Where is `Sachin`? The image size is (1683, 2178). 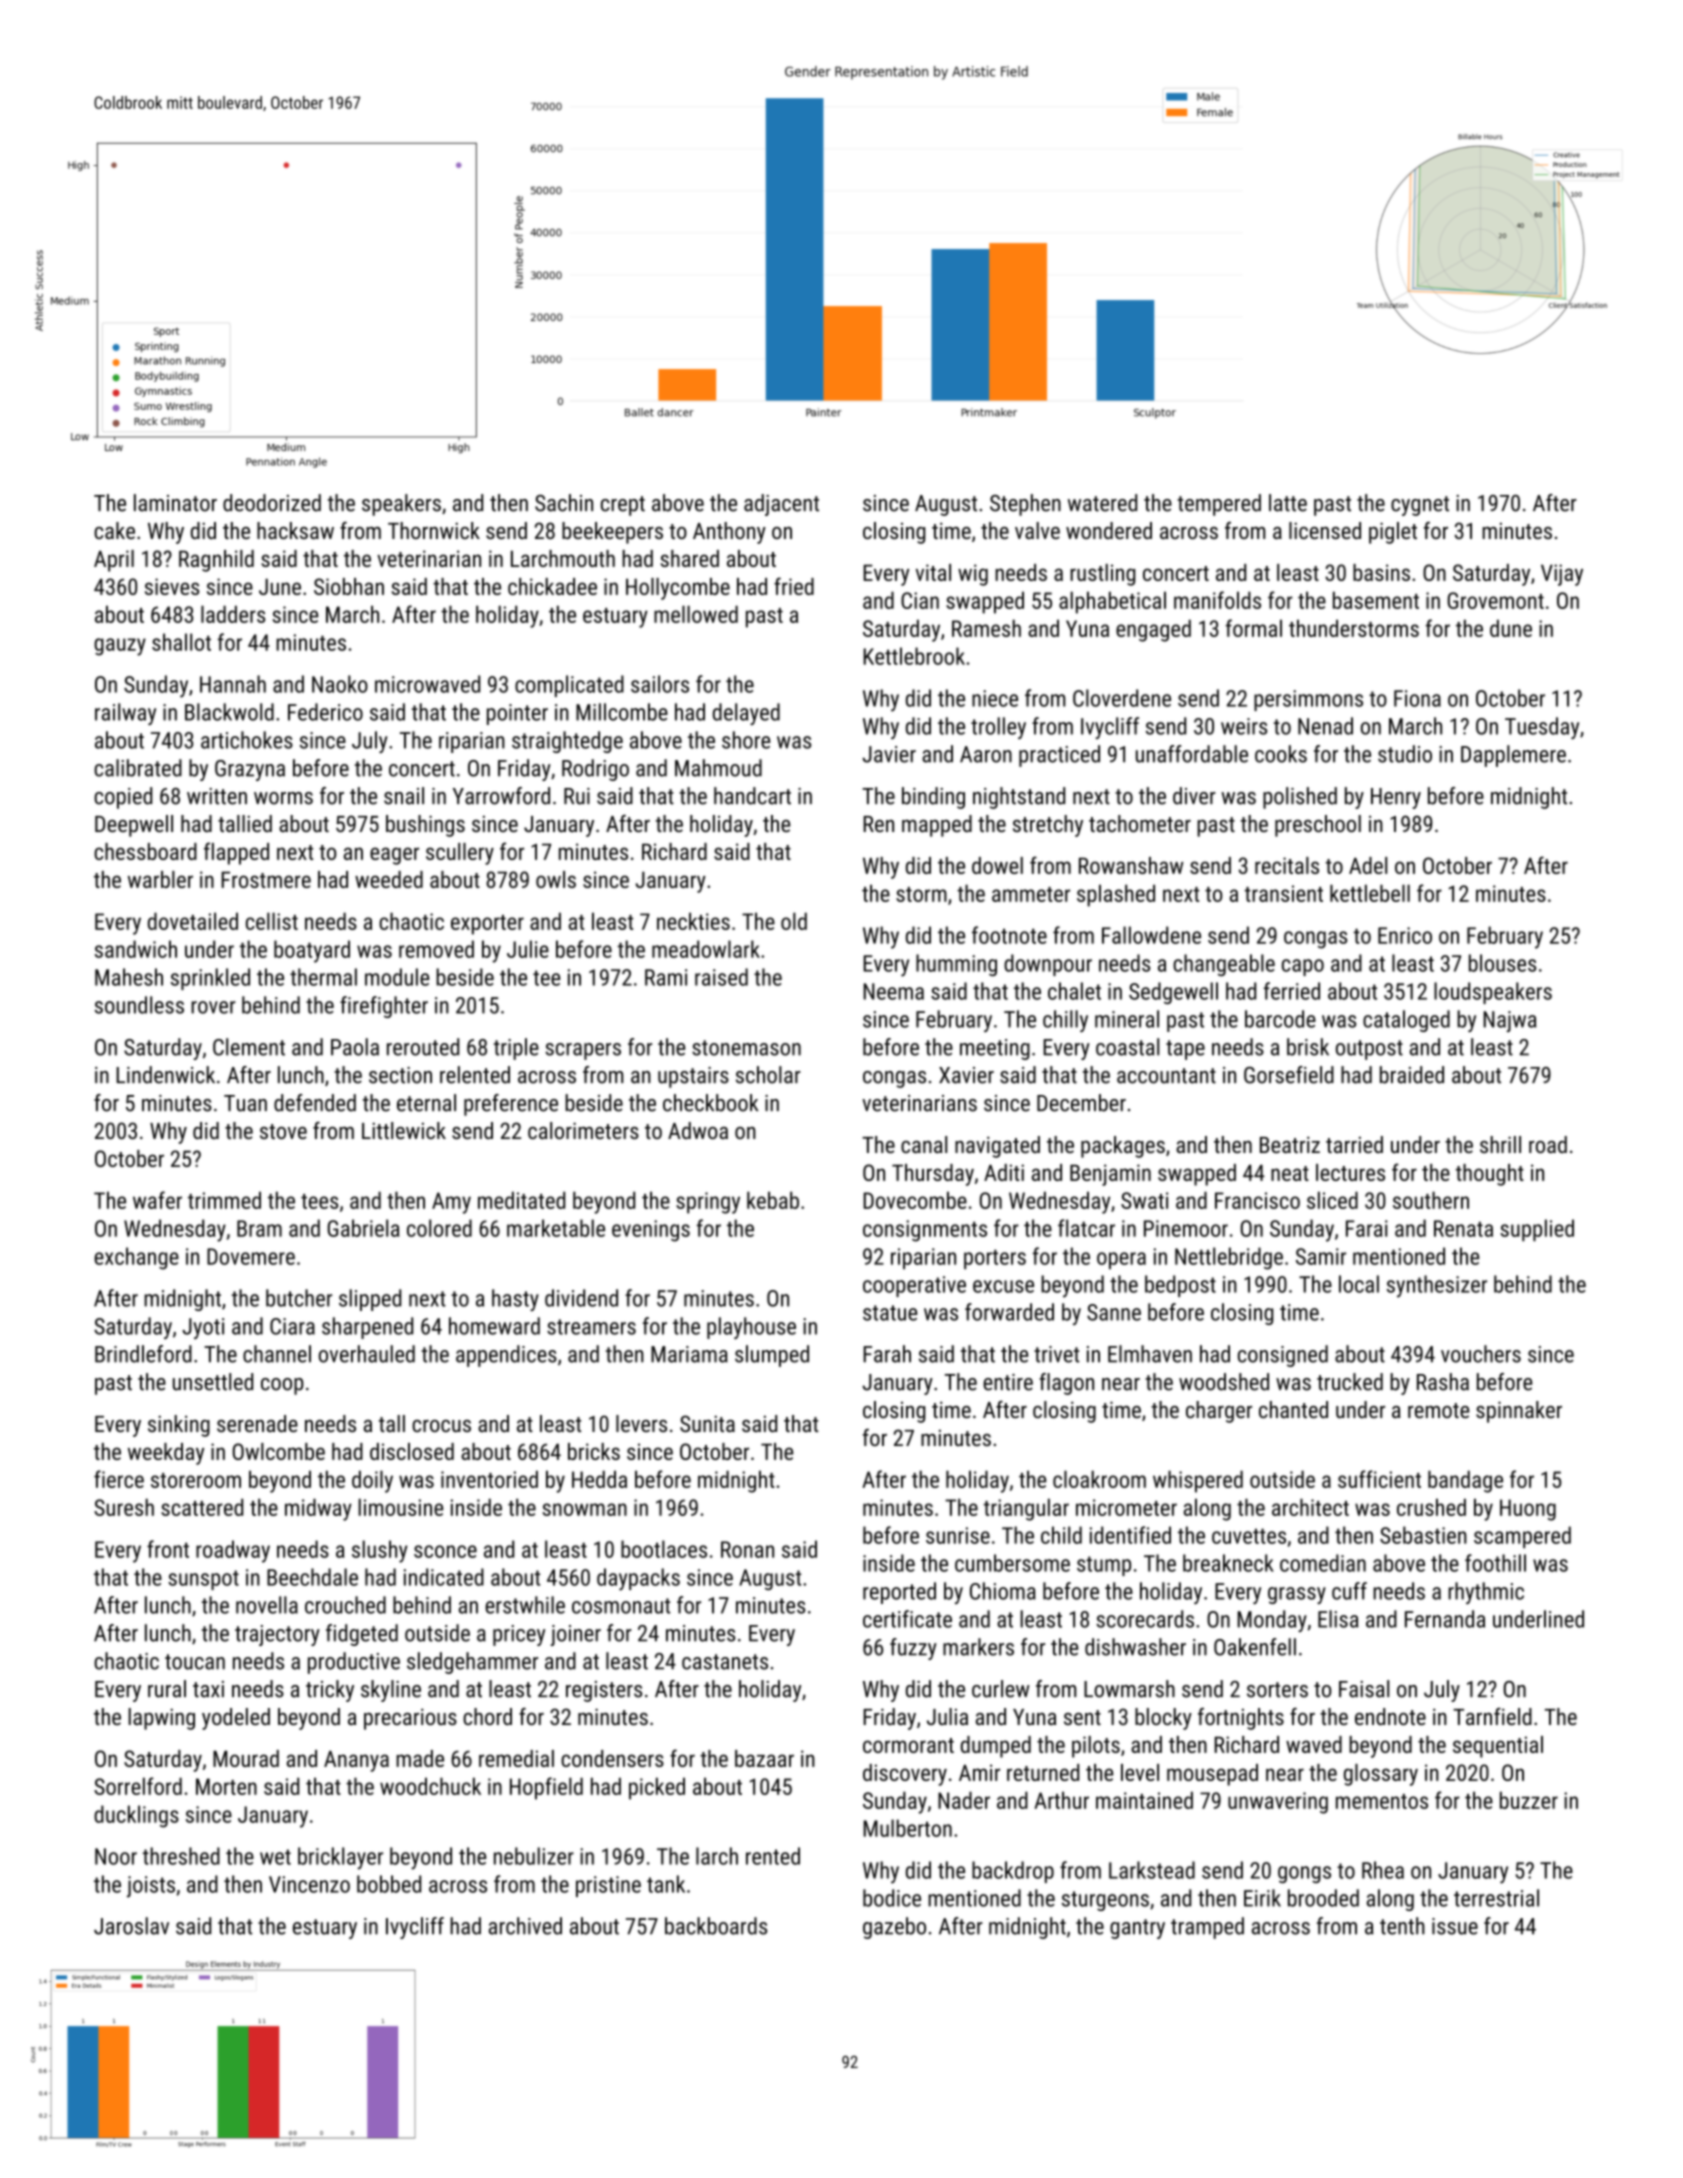
Sachin is located at coordinates (564, 503).
